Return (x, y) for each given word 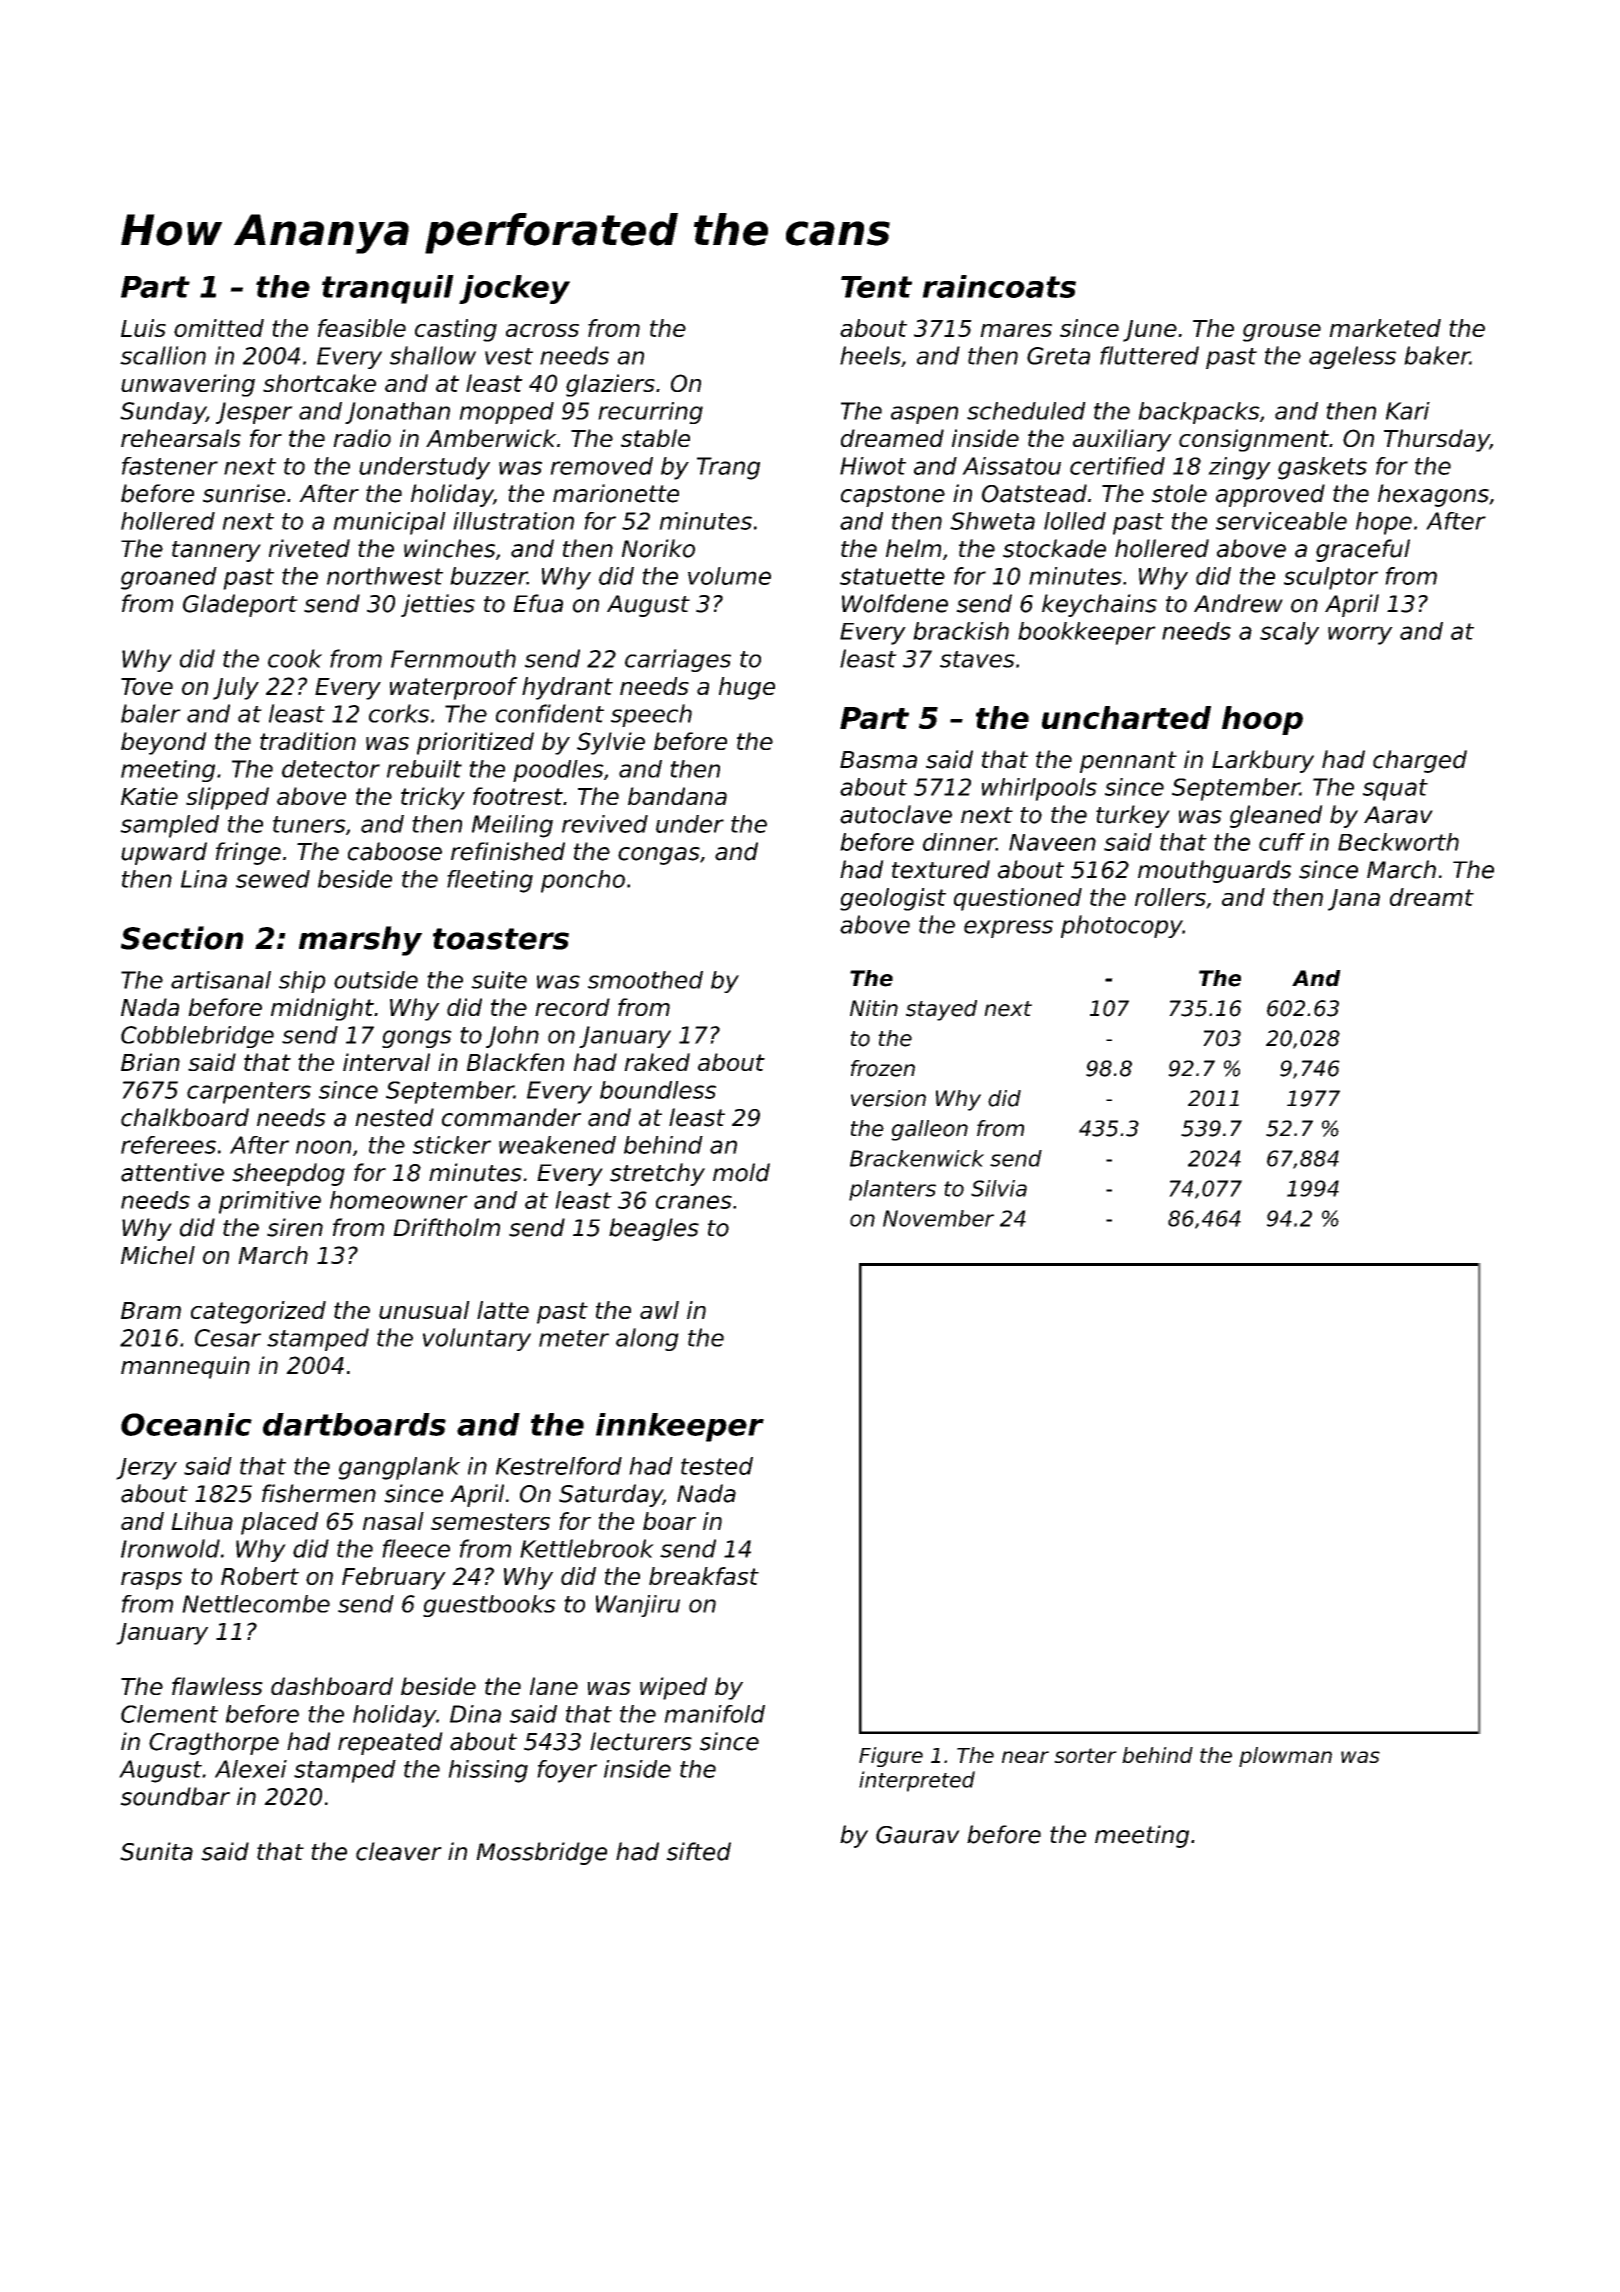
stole (1179, 493)
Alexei (251, 1769)
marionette (616, 493)
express (1008, 929)
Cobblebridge (197, 1037)
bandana (677, 796)
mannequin (185, 1367)
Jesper (254, 413)
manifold (714, 1714)
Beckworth (1398, 842)
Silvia (999, 1188)
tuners (309, 824)
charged (1420, 761)
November (938, 1218)
